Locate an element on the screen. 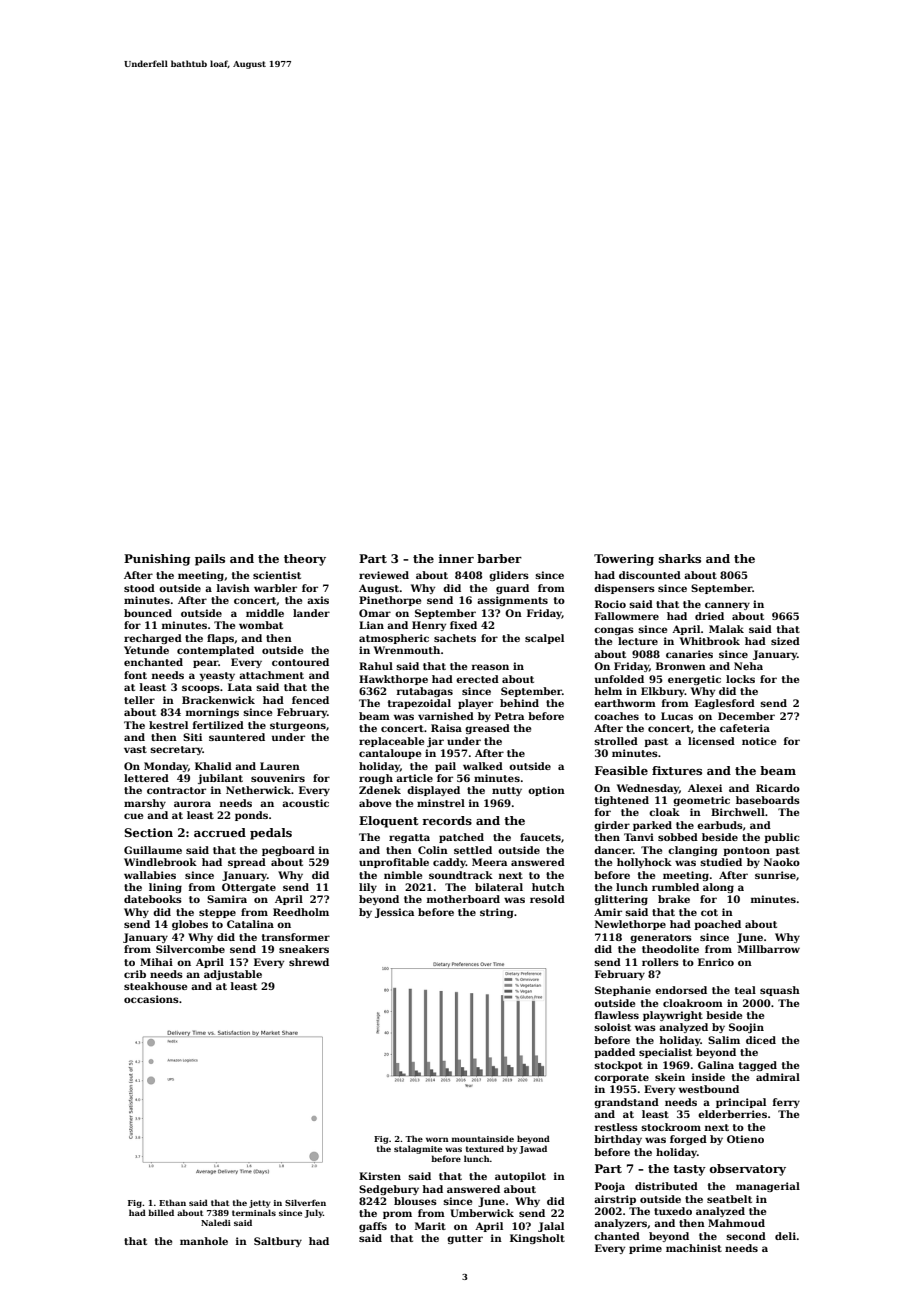 Image resolution: width=924 pixels, height=1308 pixels. scientist is located at coordinates (277, 575).
